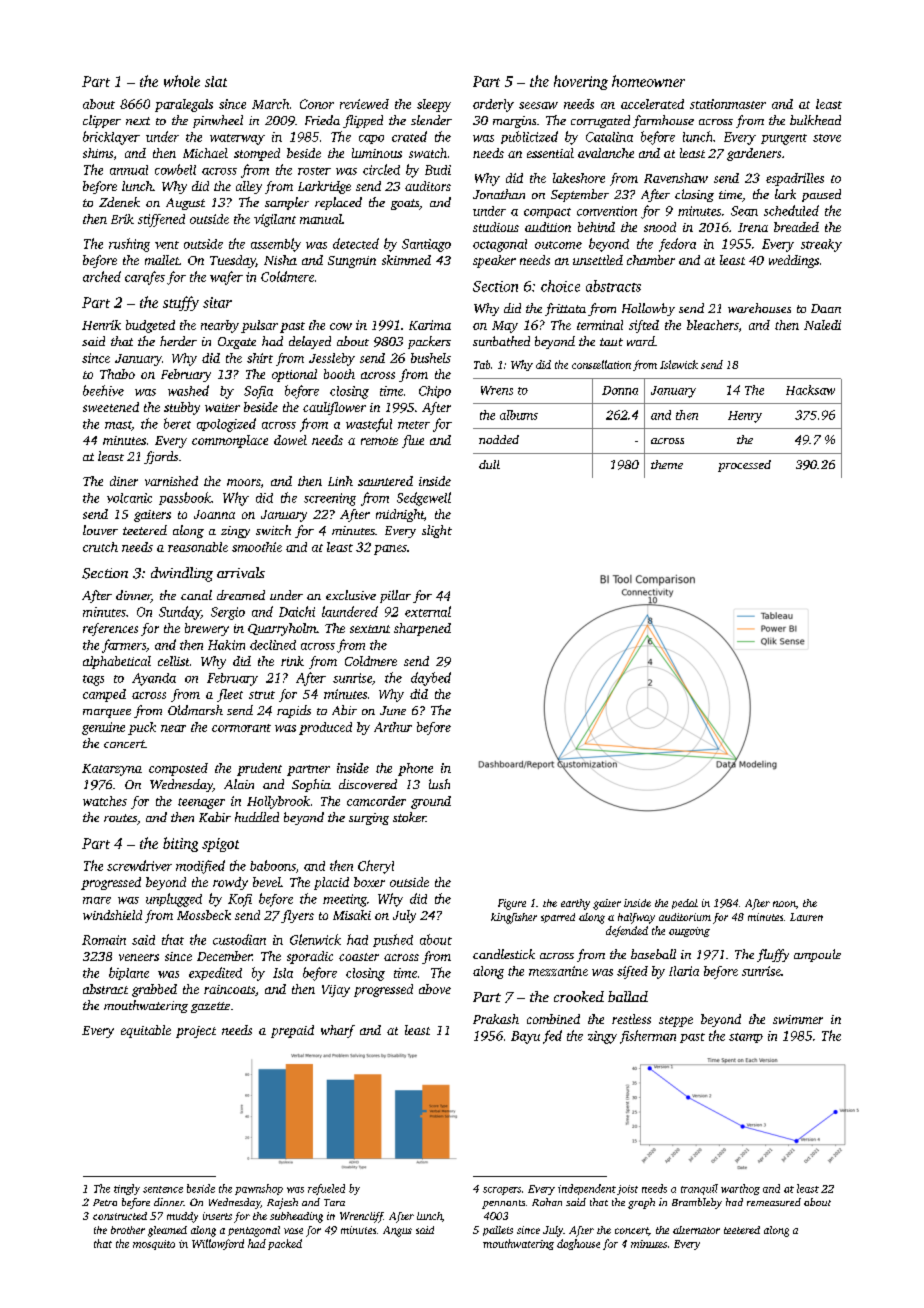 The width and height of the page is (924, 1308). Describe the element at coordinates (784, 904) in the page. I see `noon` at that location.
